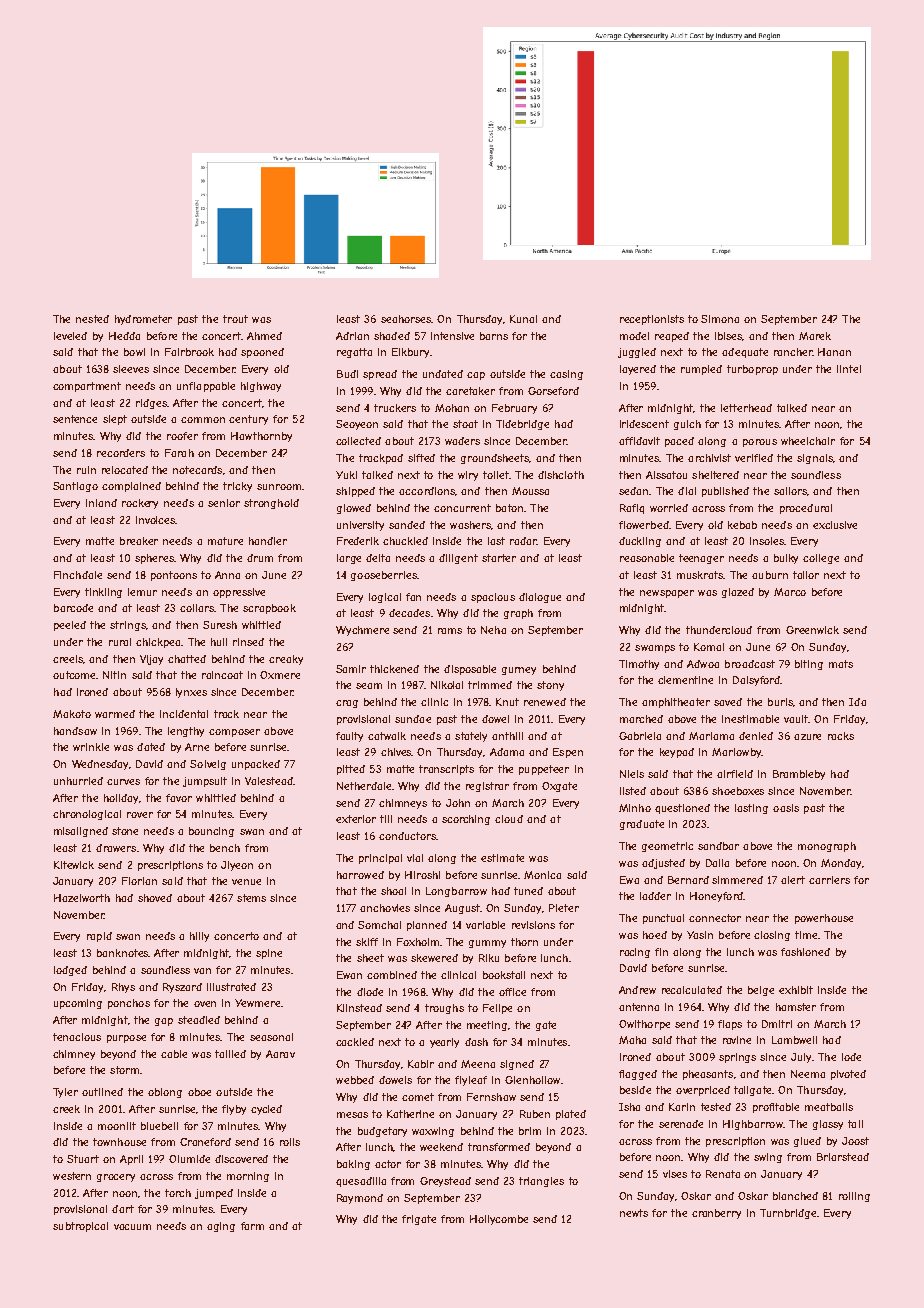 The image size is (924, 1308). What do you see at coordinates (151, 660) in the image?
I see `Vijay` at bounding box center [151, 660].
